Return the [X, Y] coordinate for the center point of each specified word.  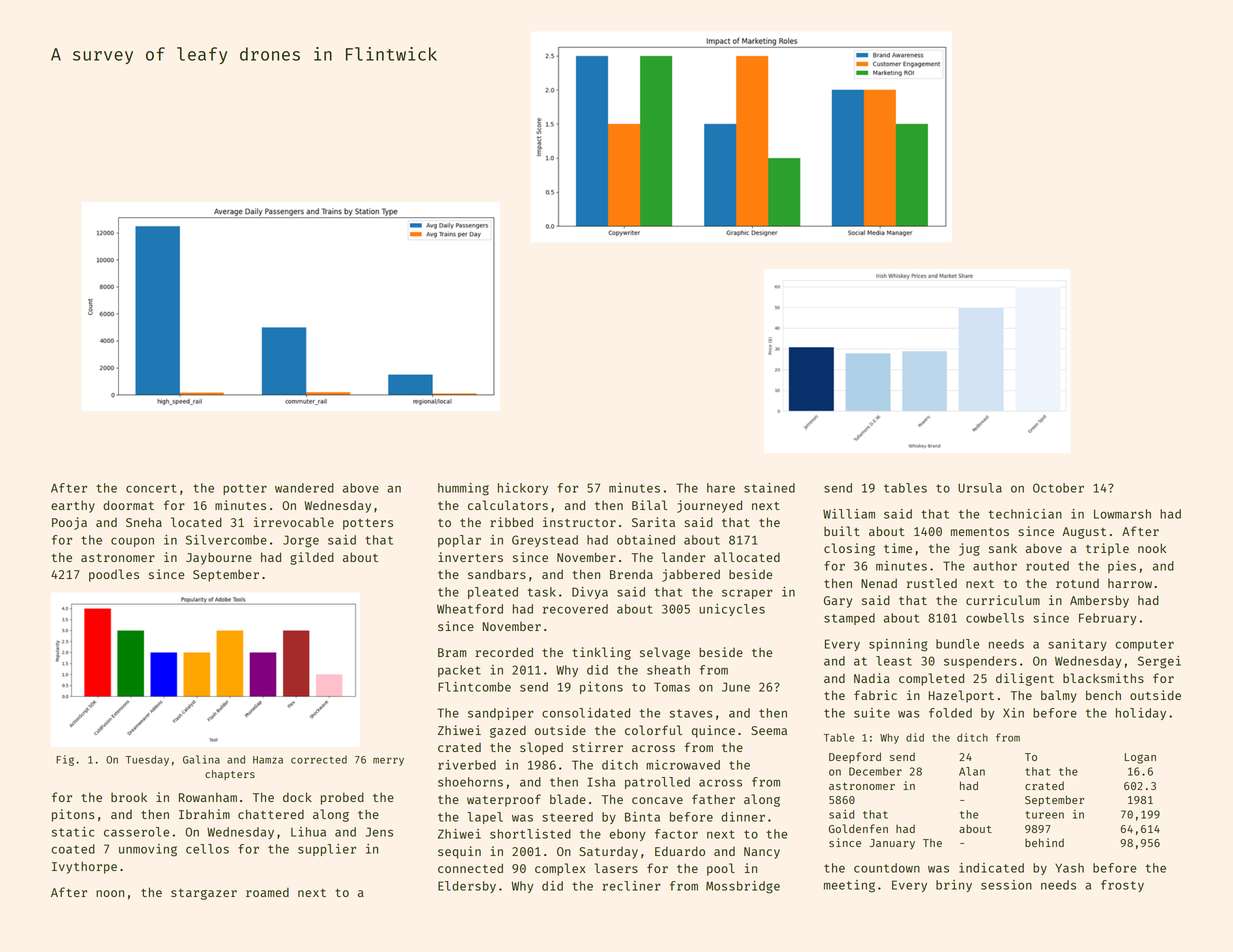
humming [463, 489]
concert [151, 488]
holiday [1141, 714]
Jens [379, 832]
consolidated [586, 713]
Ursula [980, 488]
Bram [452, 652]
